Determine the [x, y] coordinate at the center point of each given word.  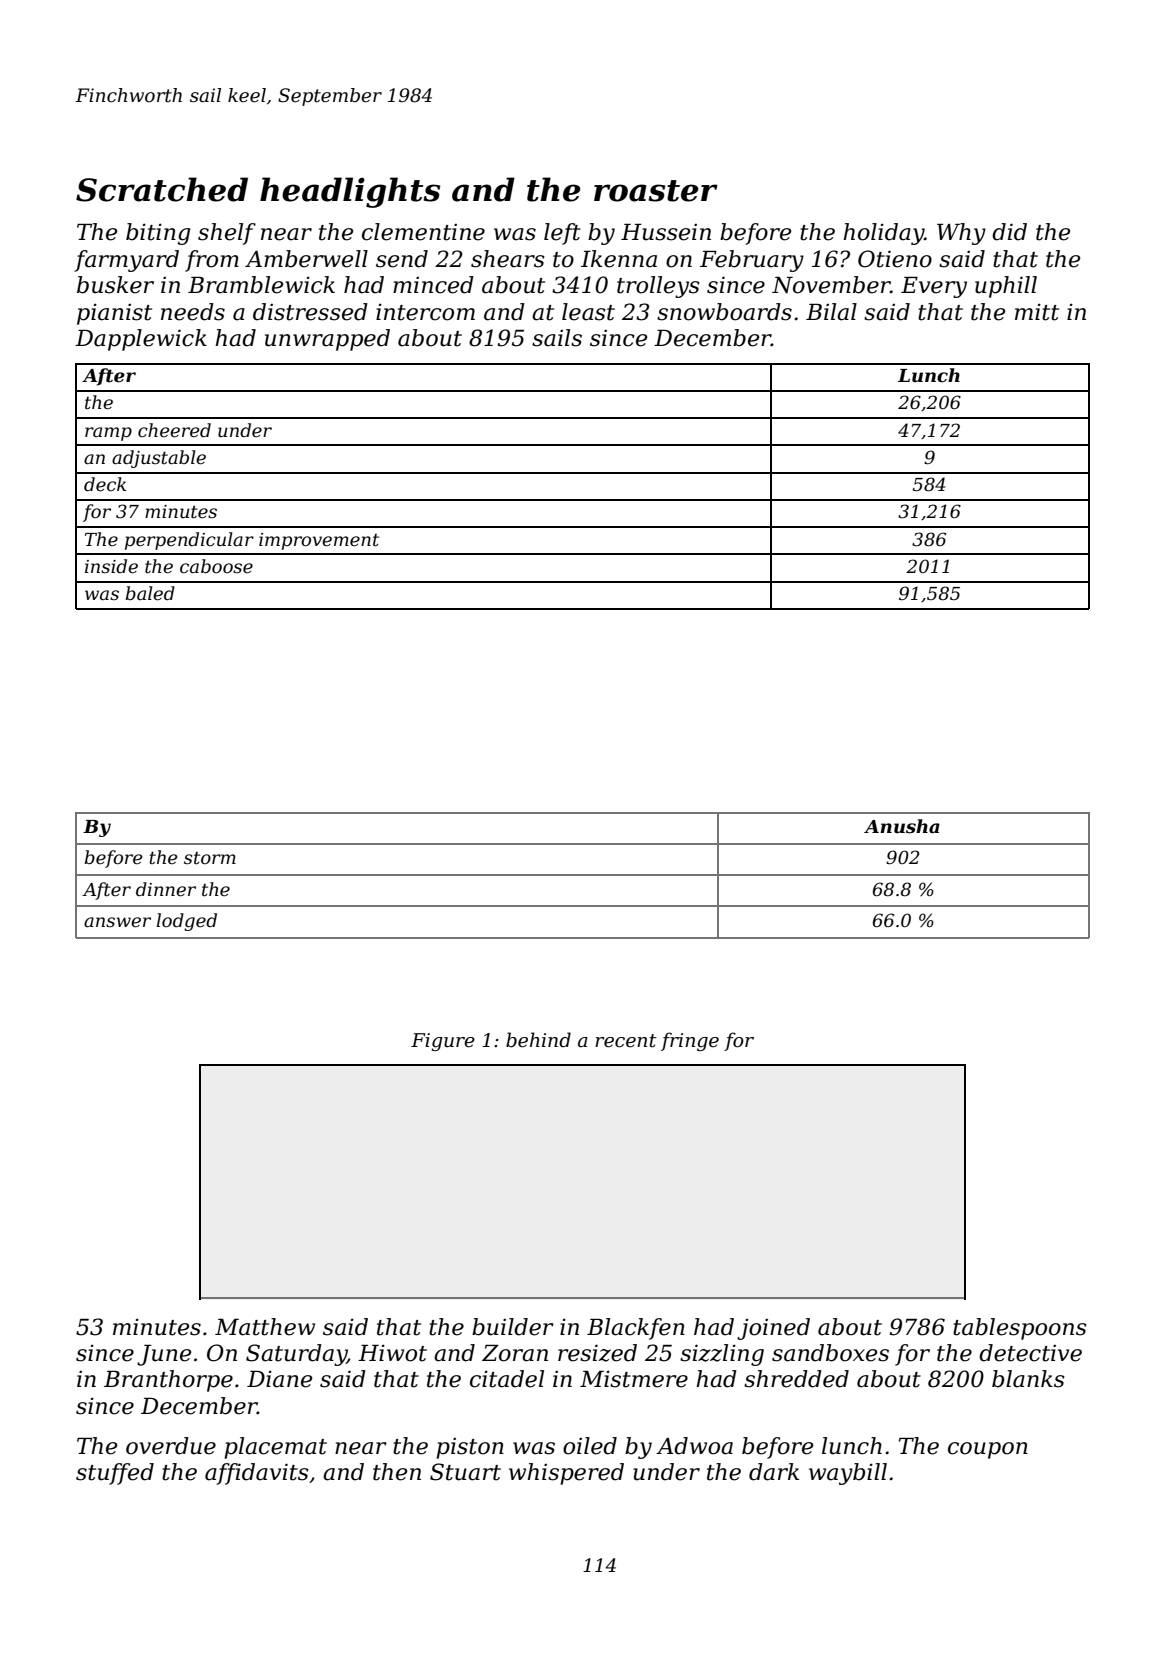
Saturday [296, 1355]
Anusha [902, 826]
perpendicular [189, 541]
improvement [319, 541]
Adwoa [694, 1446]
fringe [690, 1041]
